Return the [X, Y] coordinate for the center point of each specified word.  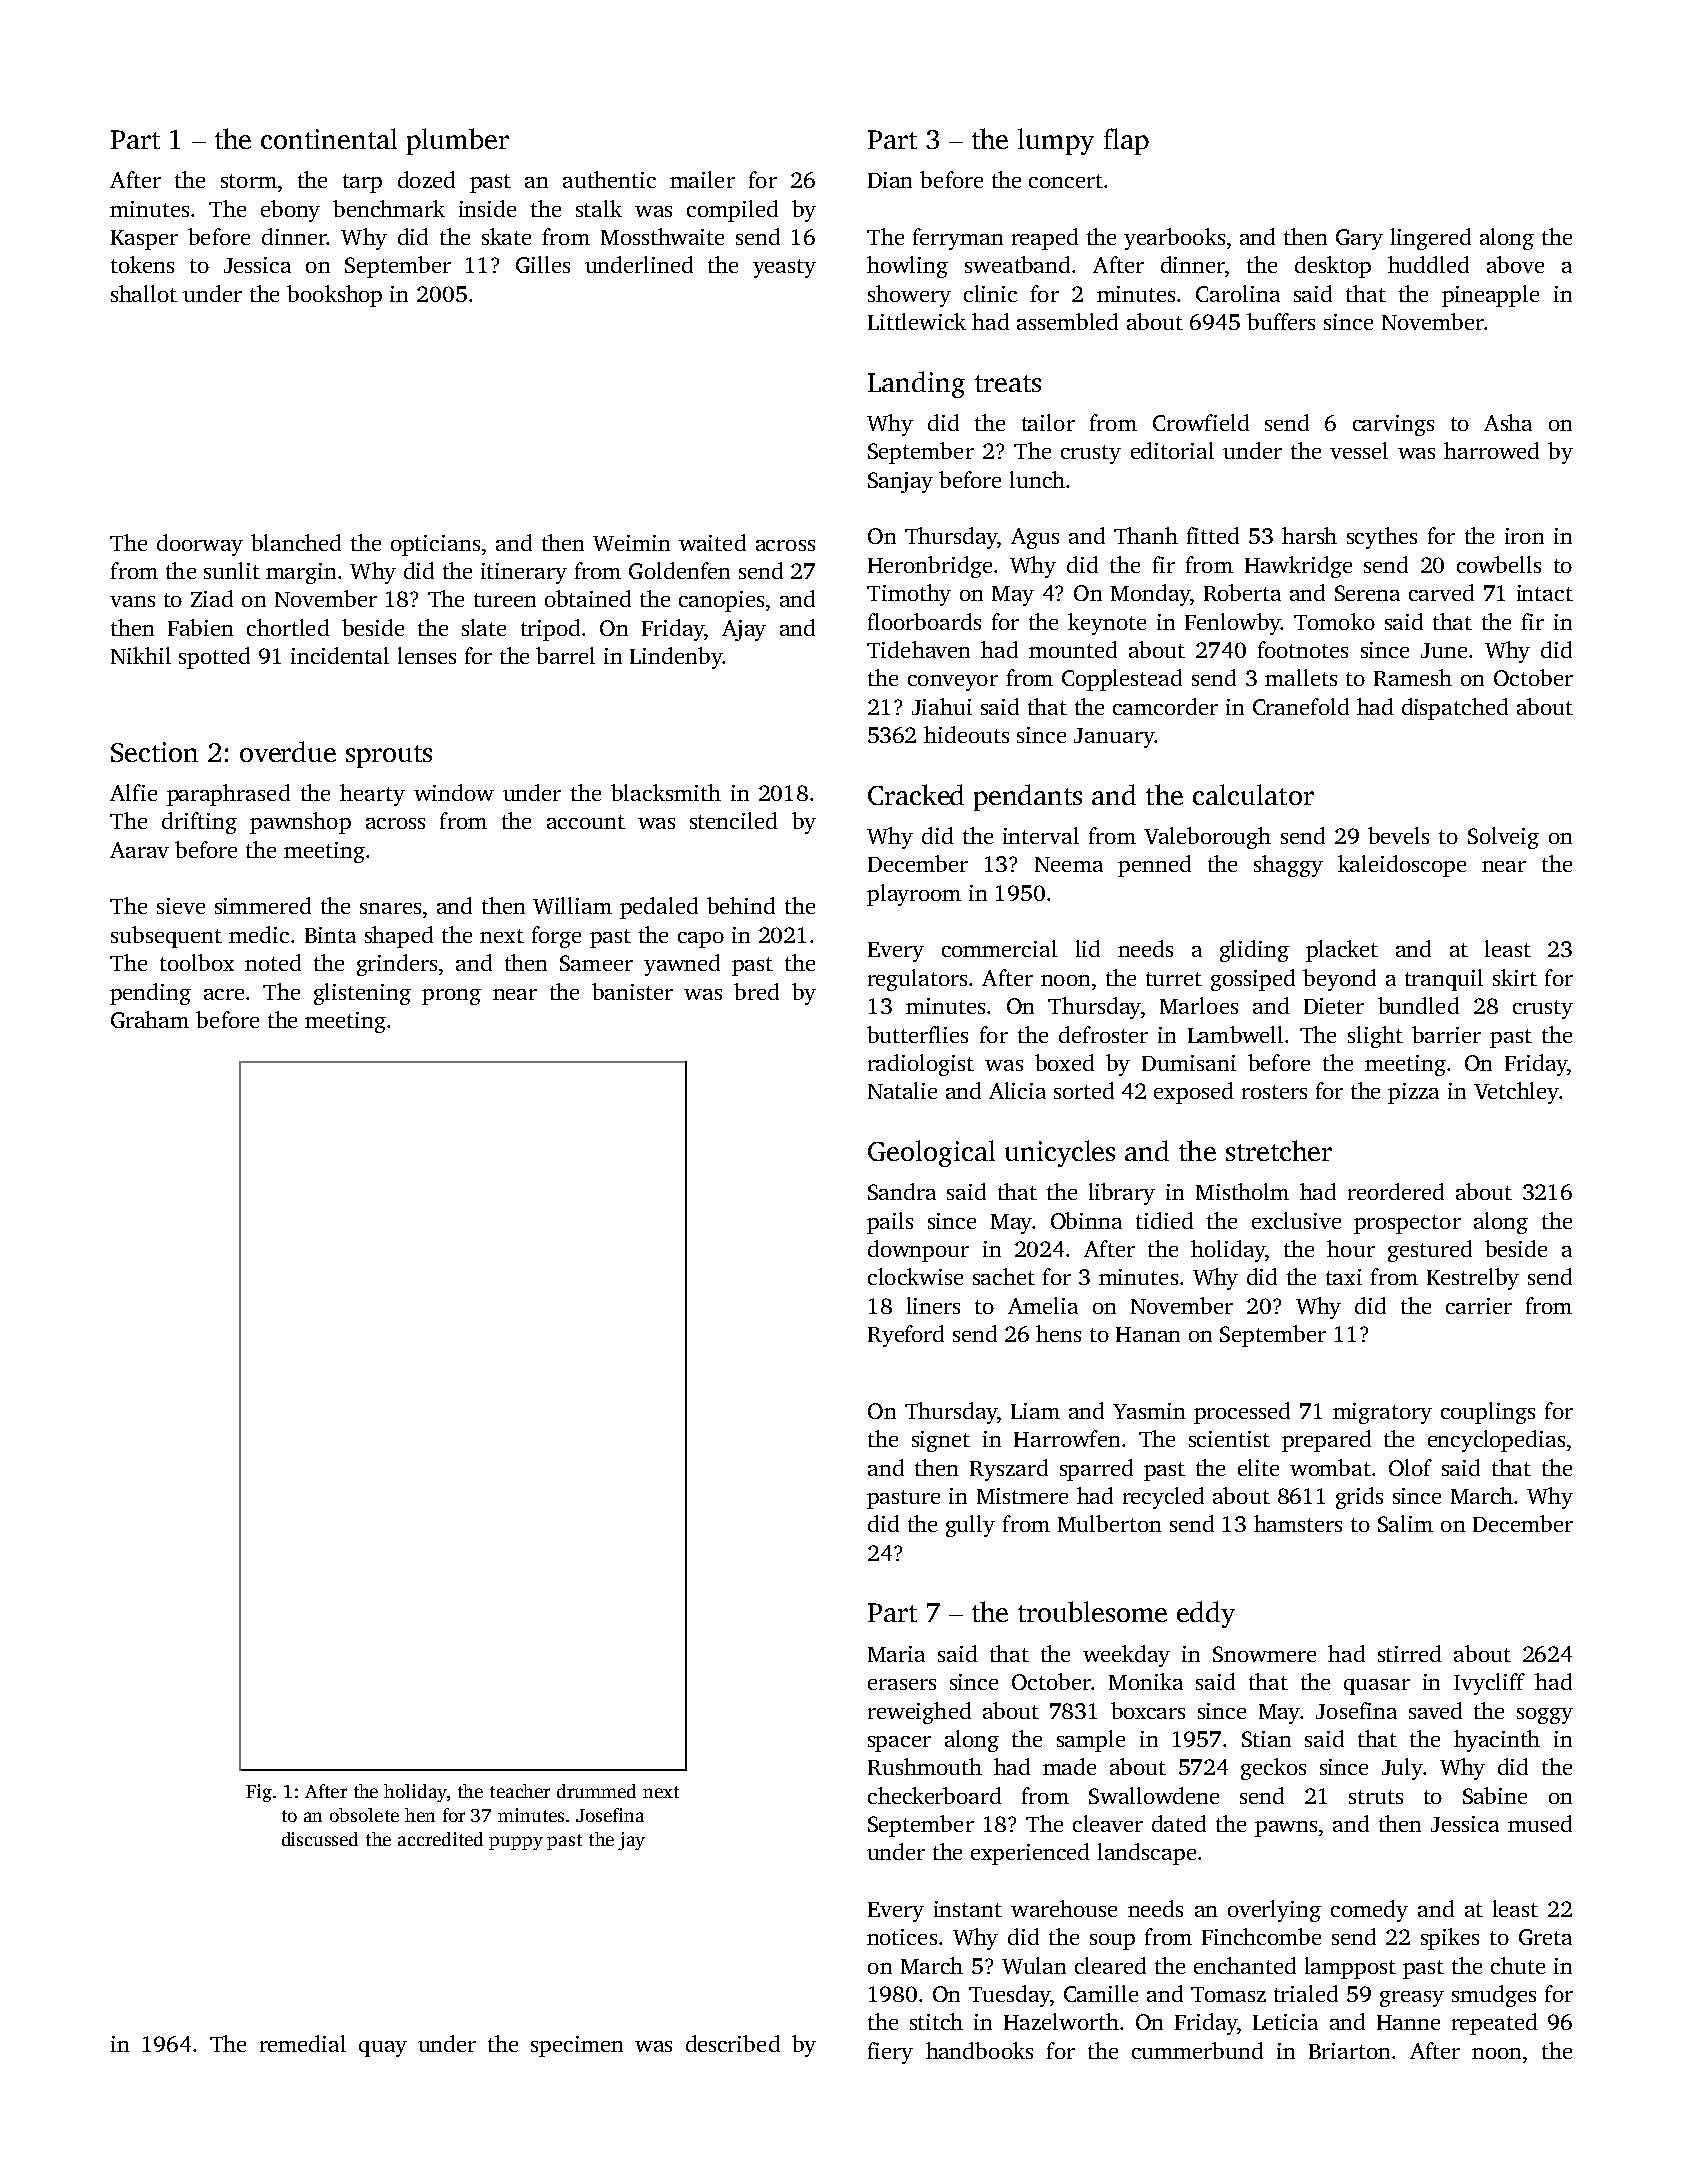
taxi [1344, 1277]
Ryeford [906, 1336]
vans [132, 601]
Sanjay [900, 482]
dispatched [1455, 709]
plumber [458, 141]
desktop [1333, 267]
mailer [702, 179]
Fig [259, 1793]
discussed [320, 1839]
